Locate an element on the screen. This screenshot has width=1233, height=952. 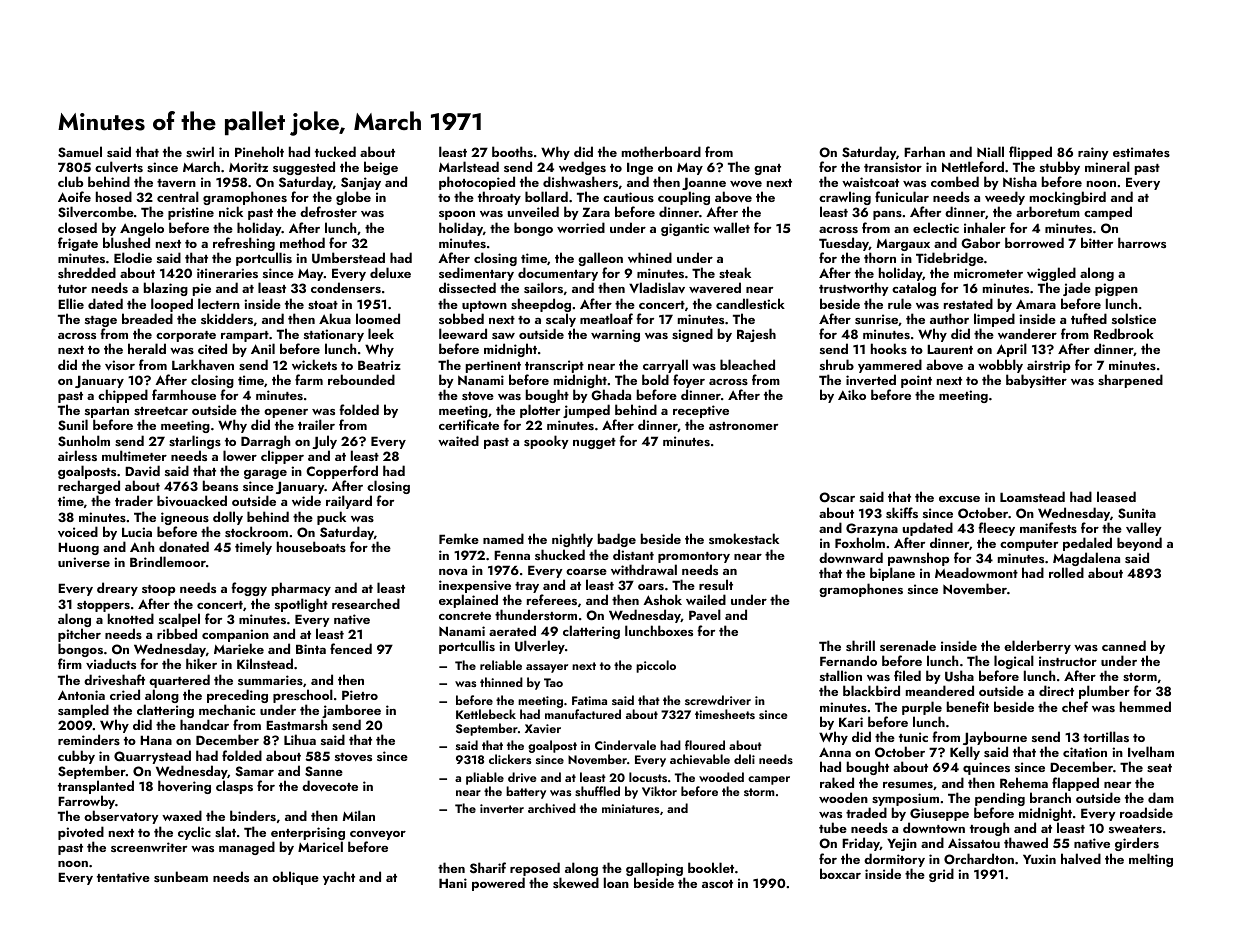
airless is located at coordinates (77, 455).
